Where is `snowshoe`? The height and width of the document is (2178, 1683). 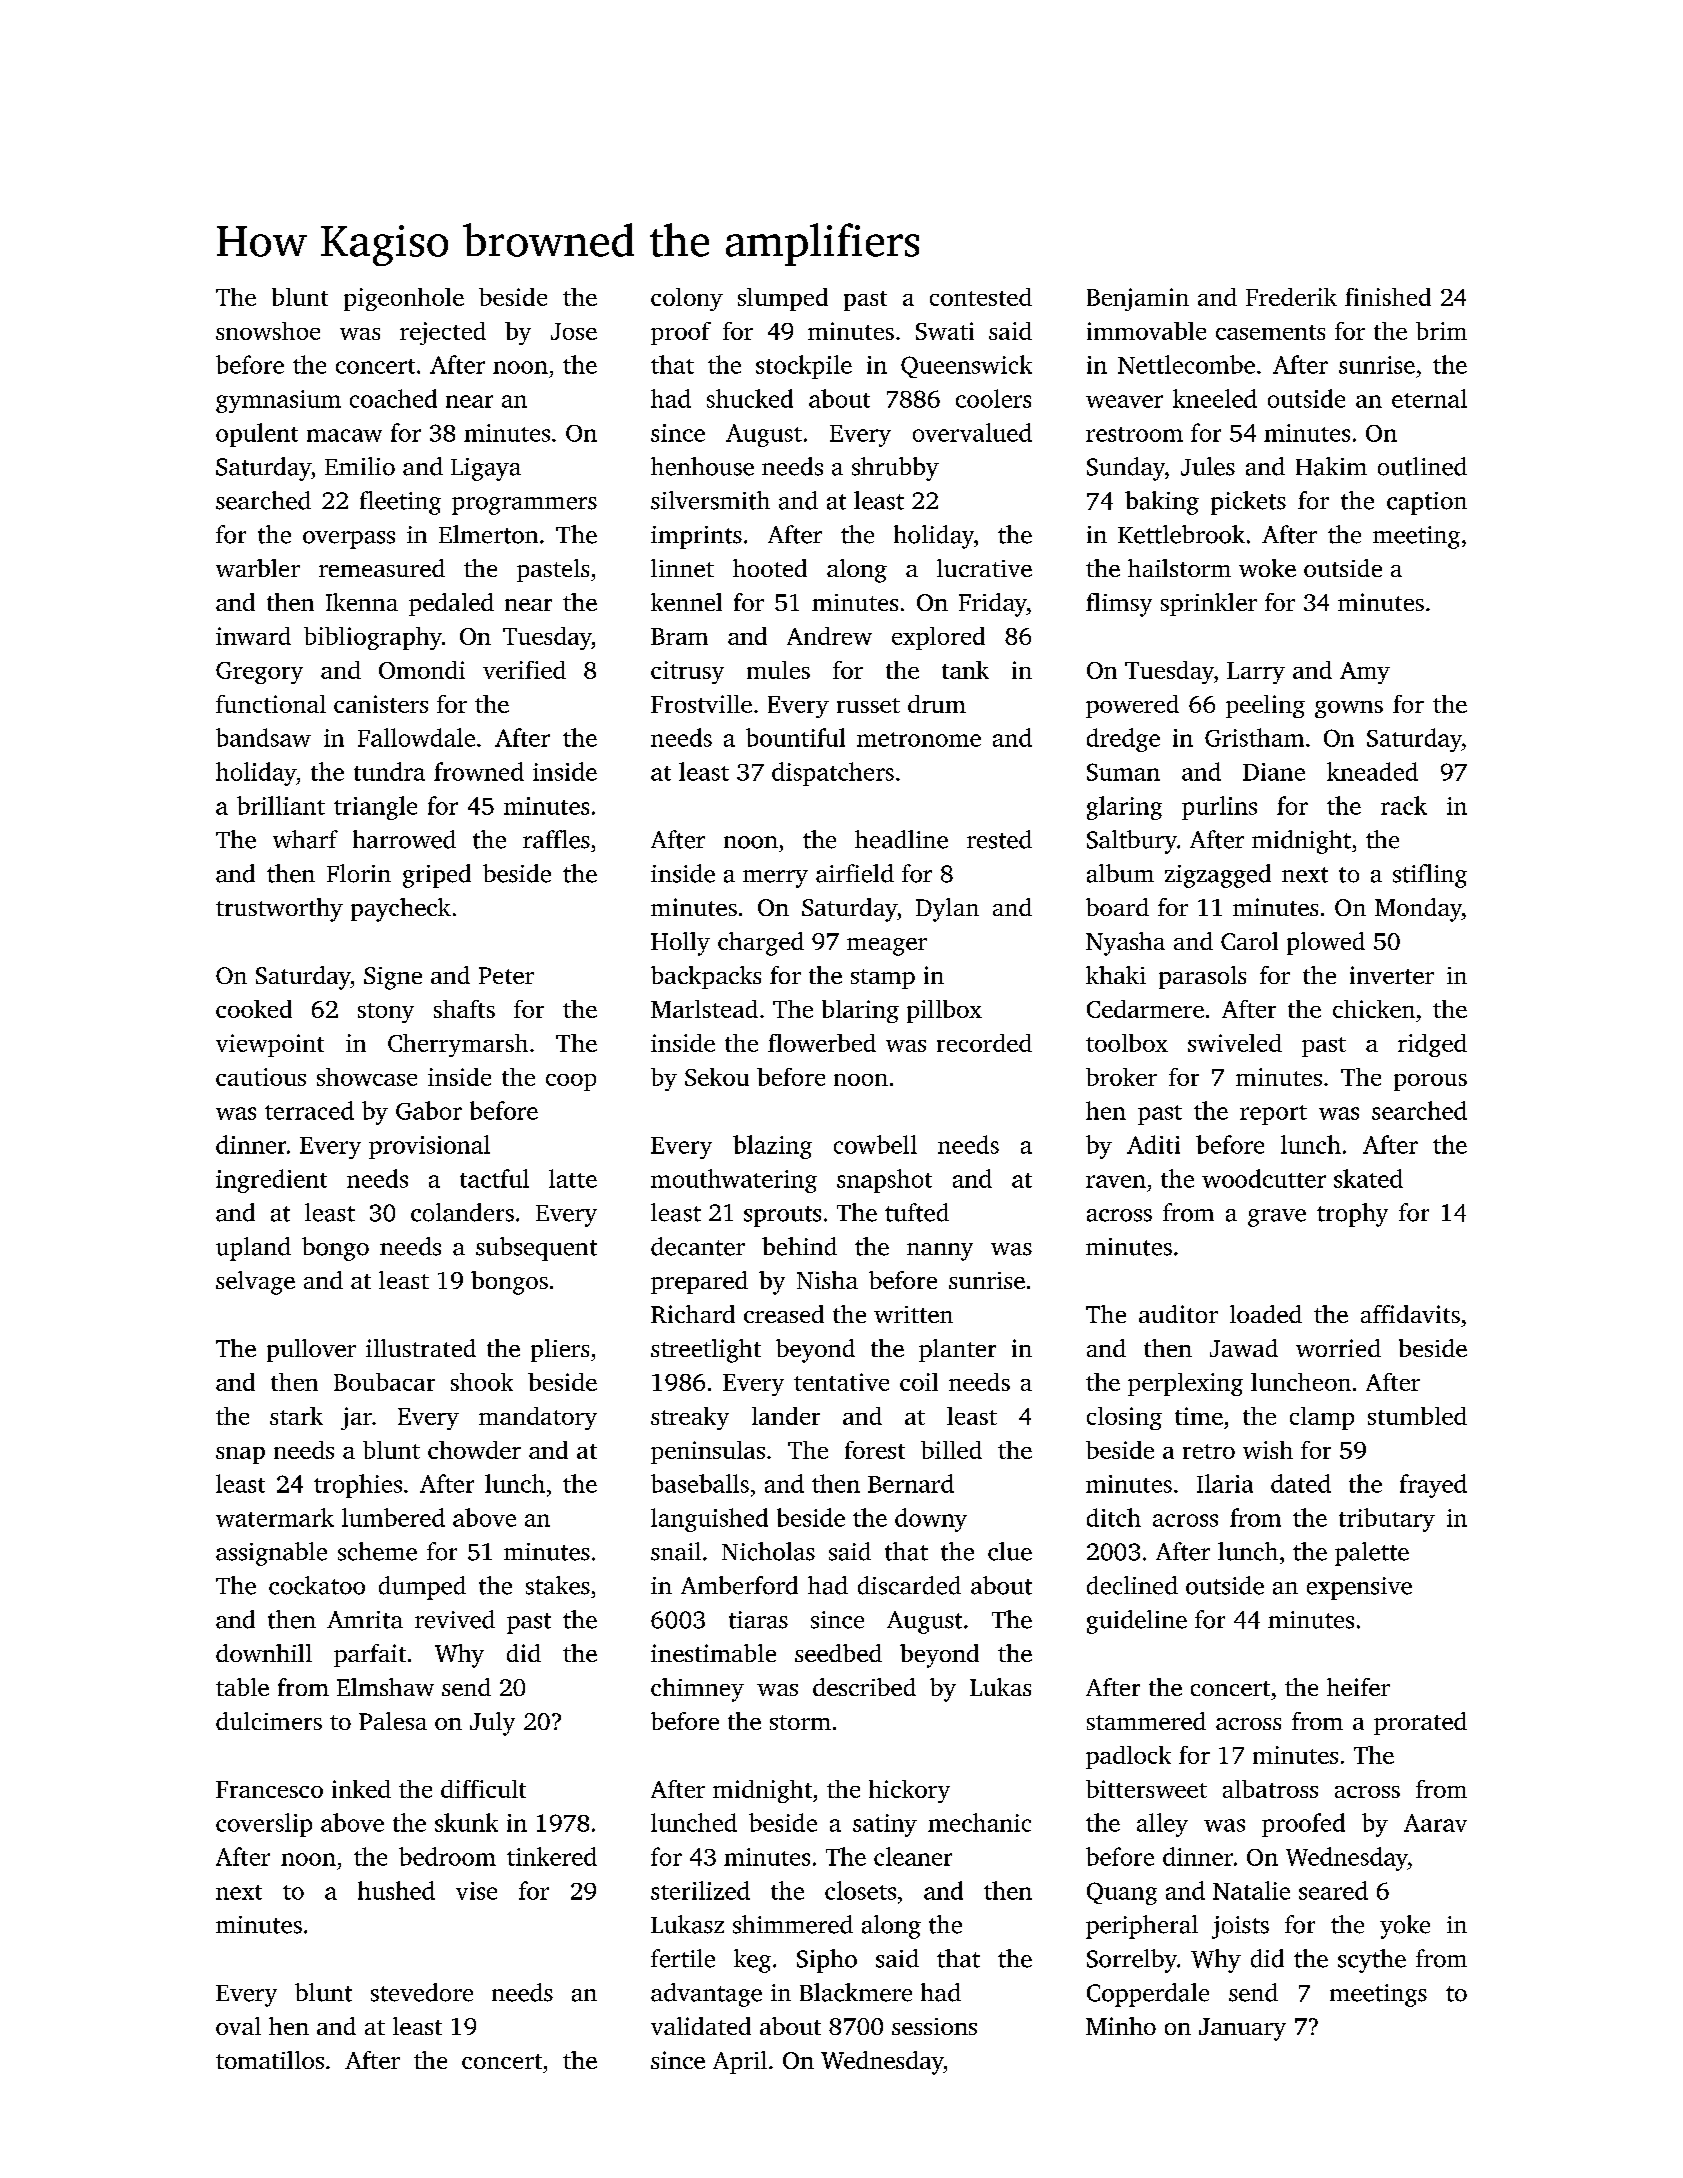 snowshoe is located at coordinates (268, 331).
